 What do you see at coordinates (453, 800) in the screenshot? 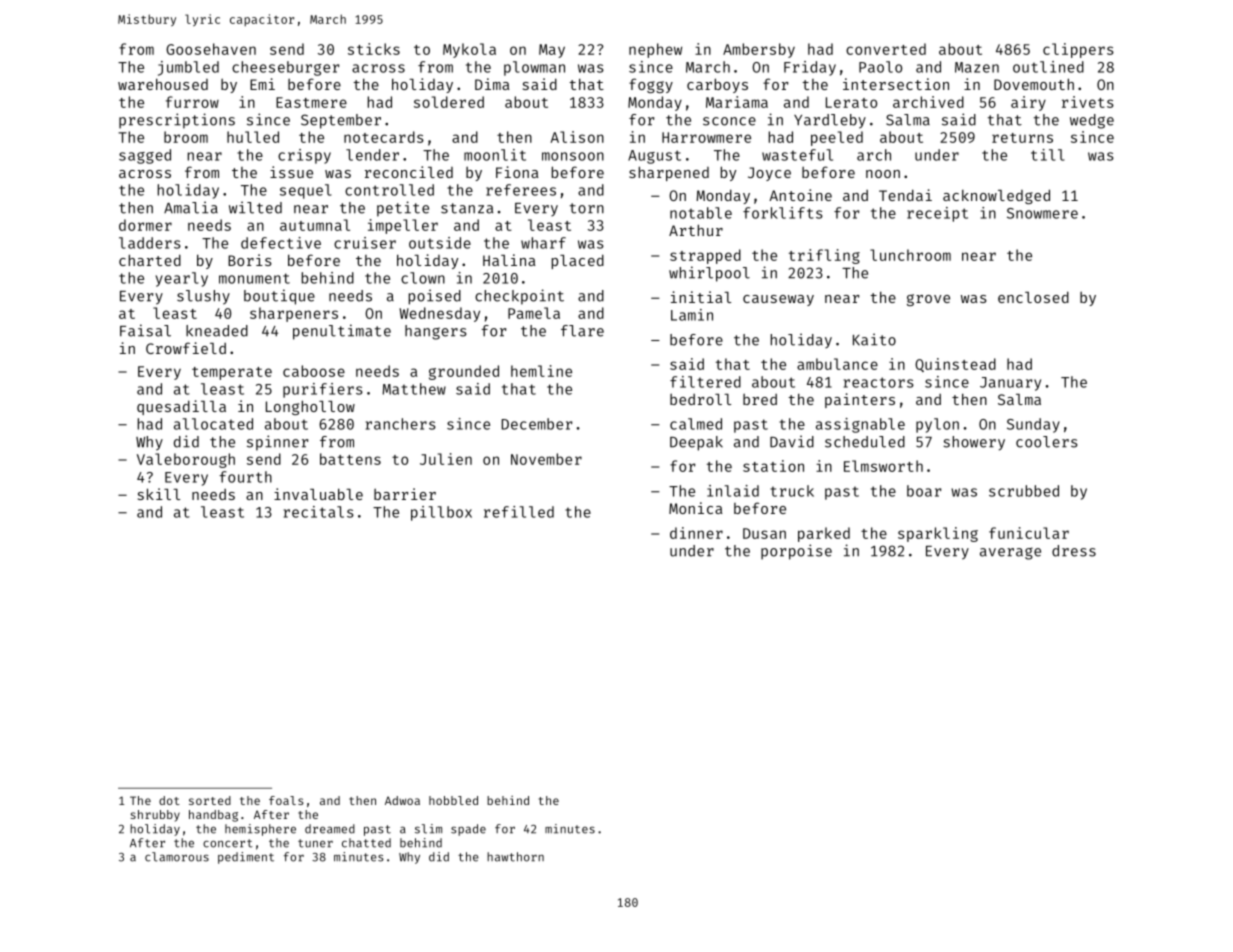
I see `hobbled` at bounding box center [453, 800].
